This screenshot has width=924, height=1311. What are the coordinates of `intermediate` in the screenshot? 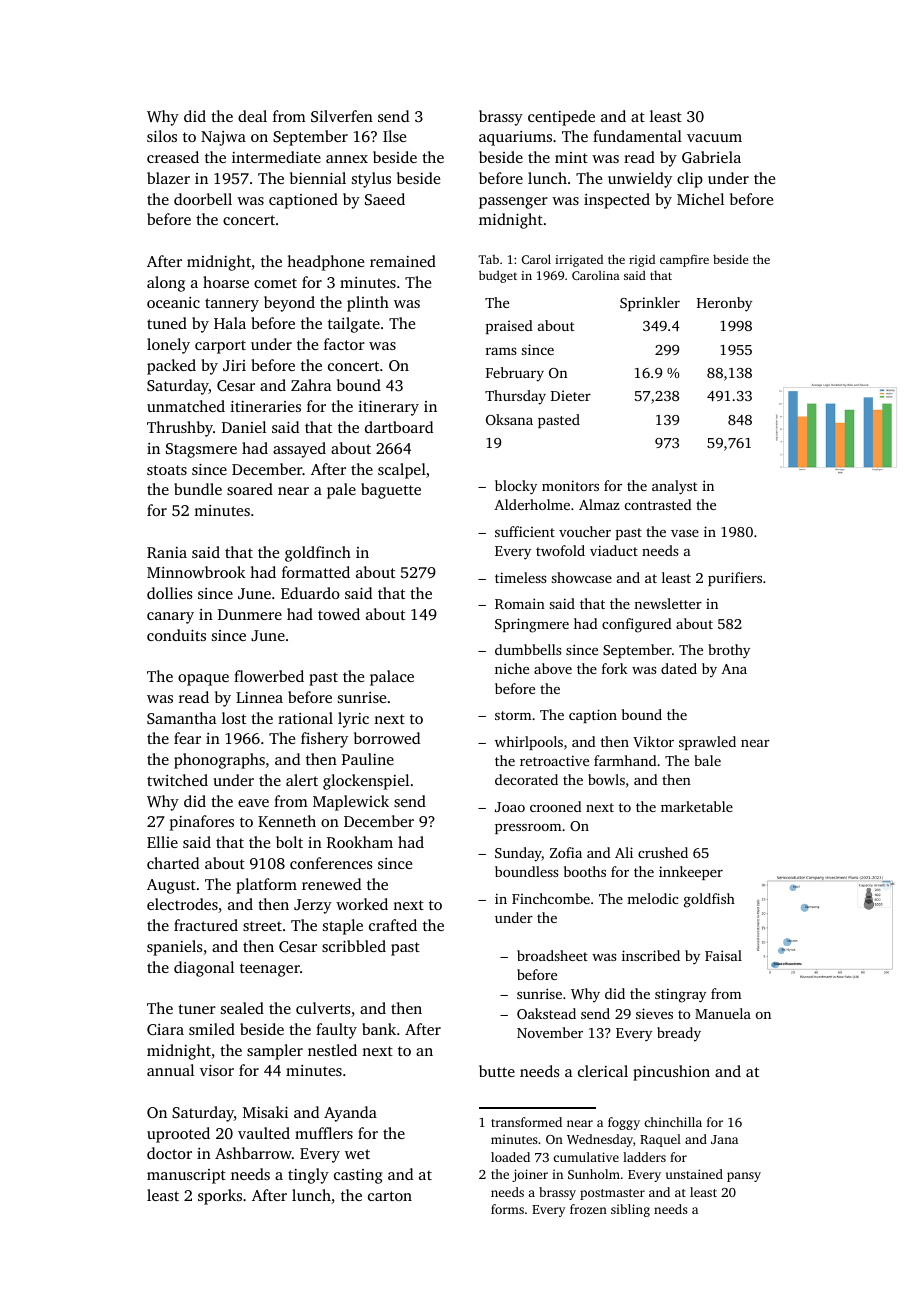 It's located at (276, 157).
